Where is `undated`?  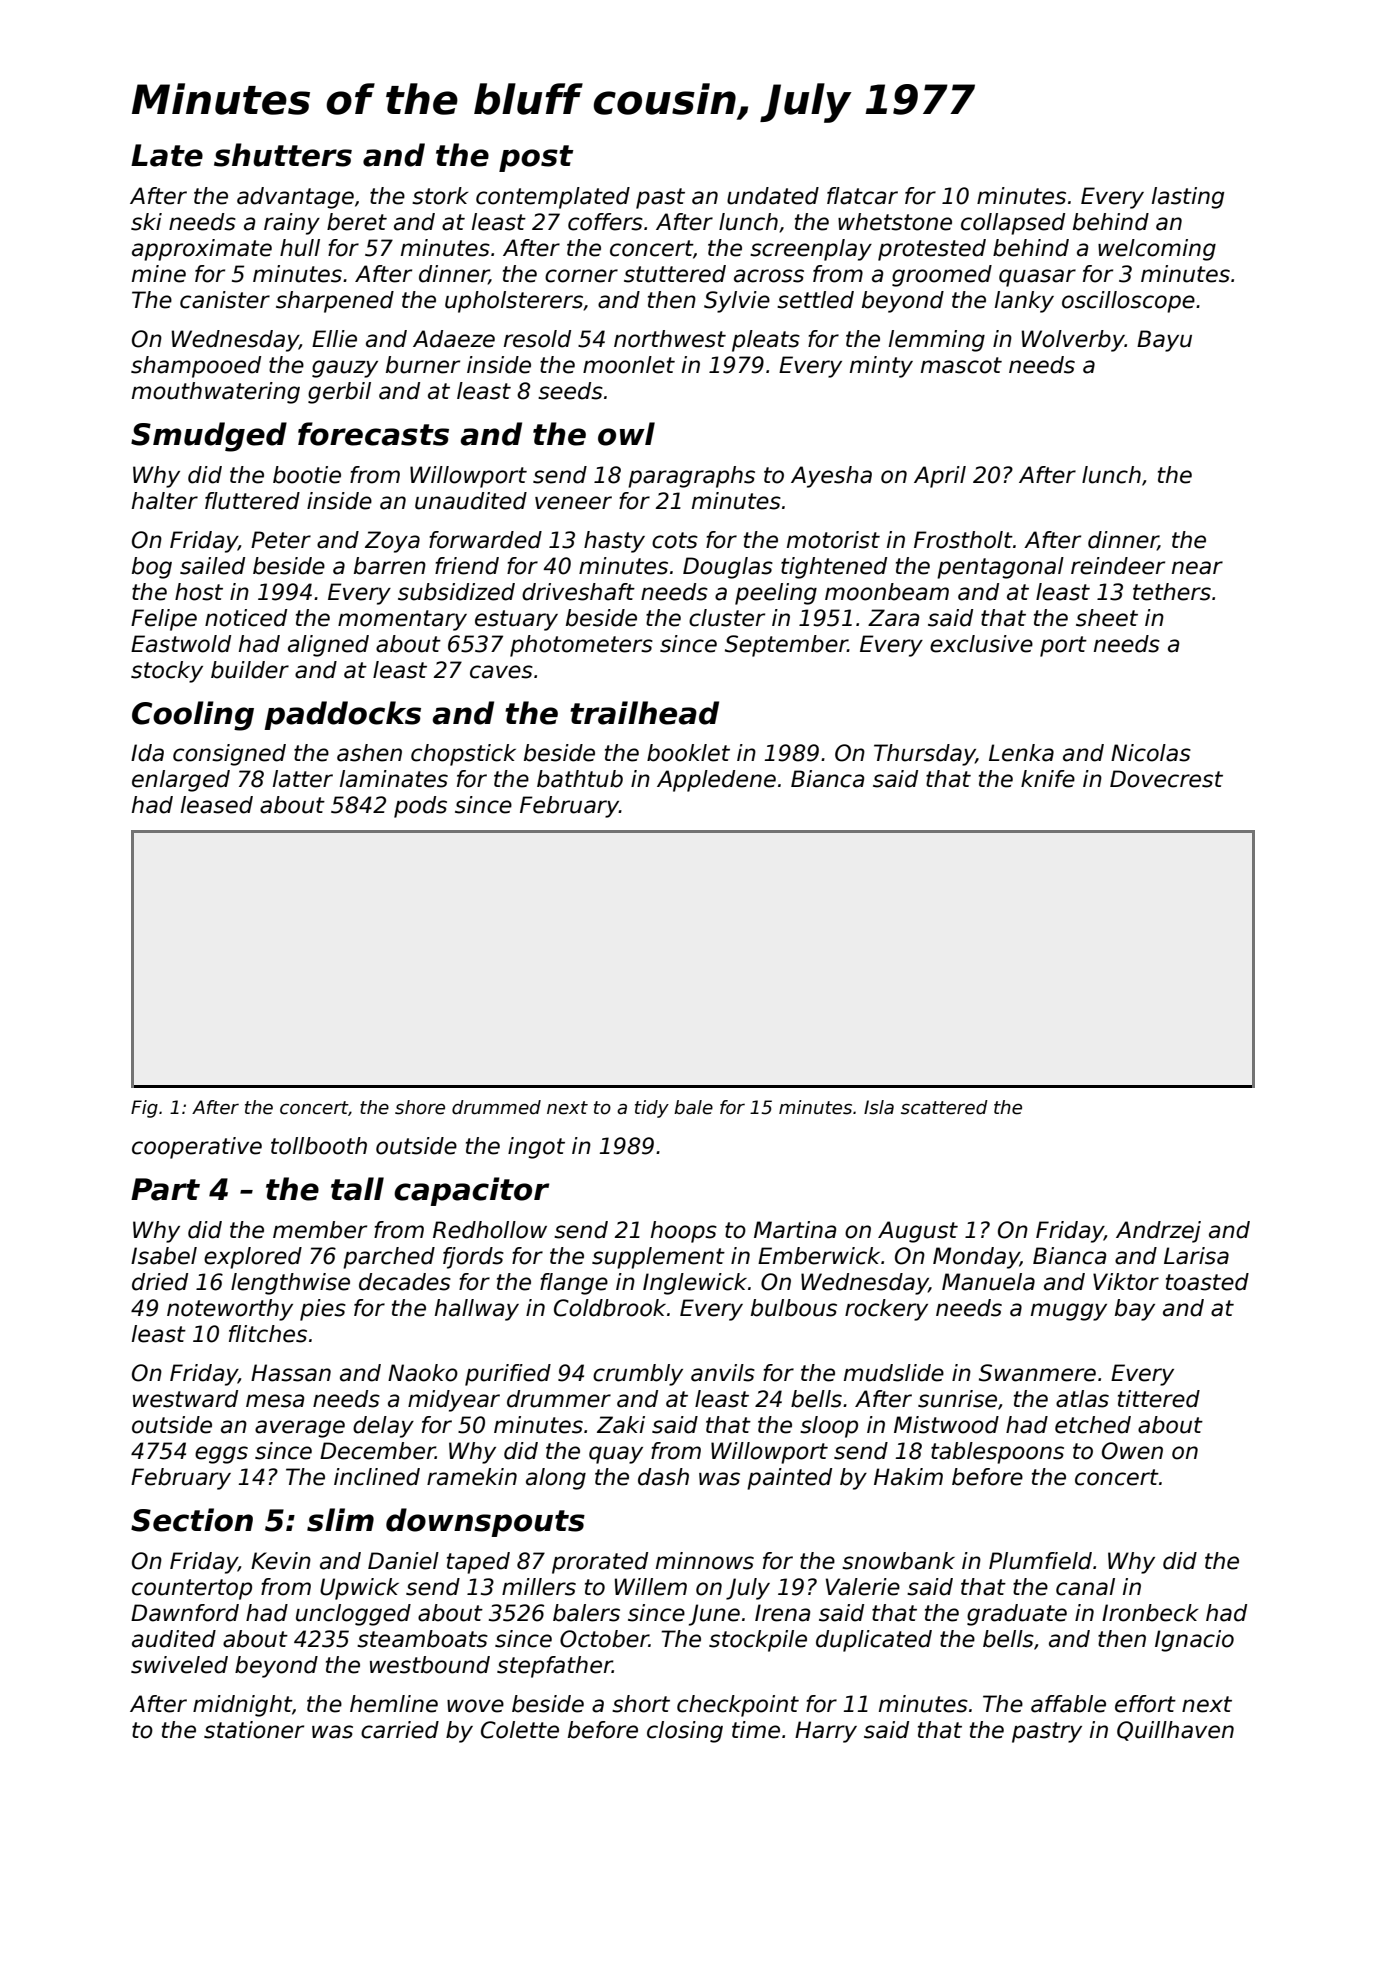
undated is located at coordinates (773, 196).
